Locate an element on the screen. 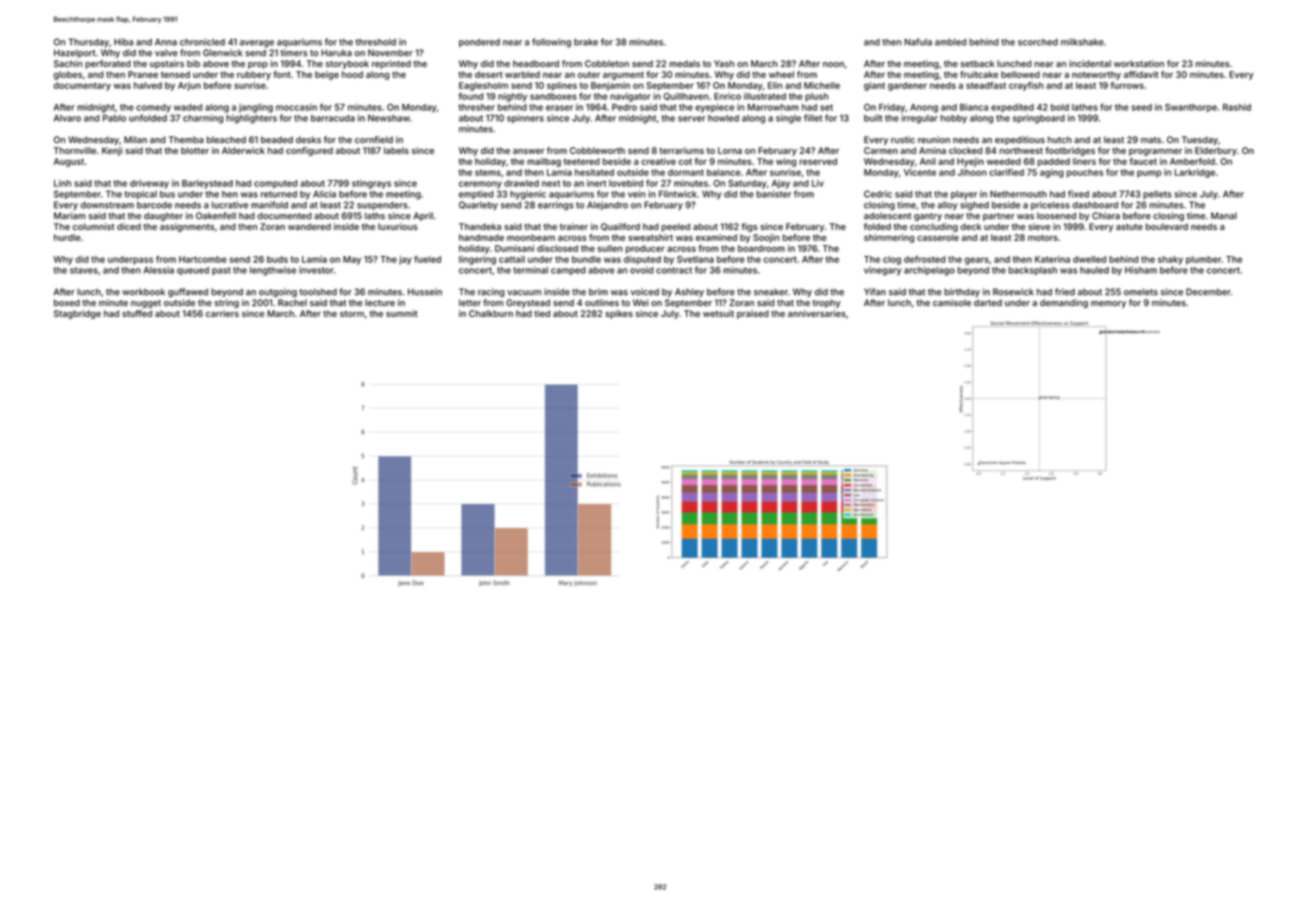 Image resolution: width=1308 pixels, height=924 pixels. Hiba is located at coordinates (123, 42).
